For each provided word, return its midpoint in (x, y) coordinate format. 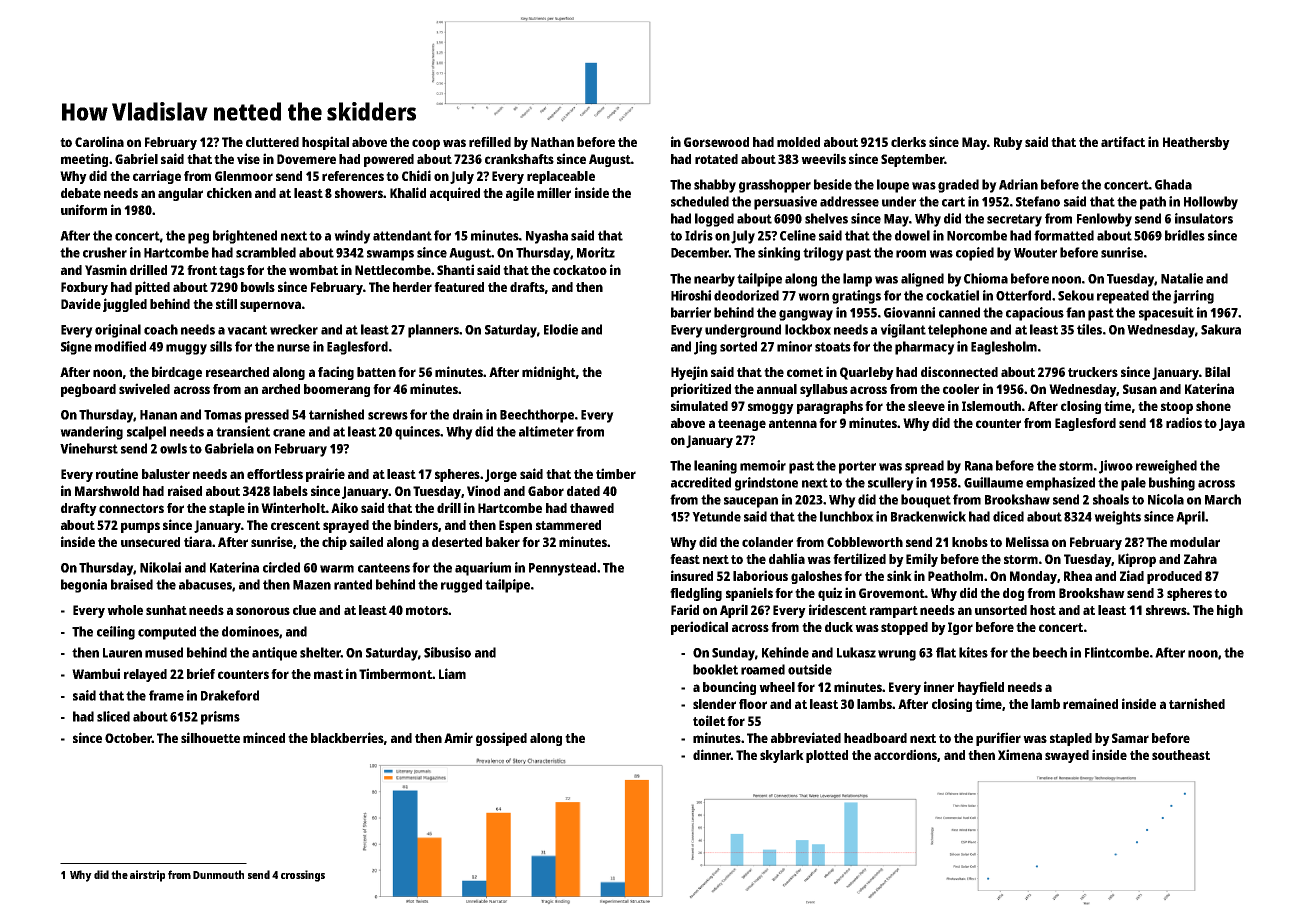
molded (798, 142)
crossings (303, 876)
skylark (782, 756)
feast (685, 559)
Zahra (1200, 559)
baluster (166, 474)
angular (180, 194)
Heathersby (1196, 143)
